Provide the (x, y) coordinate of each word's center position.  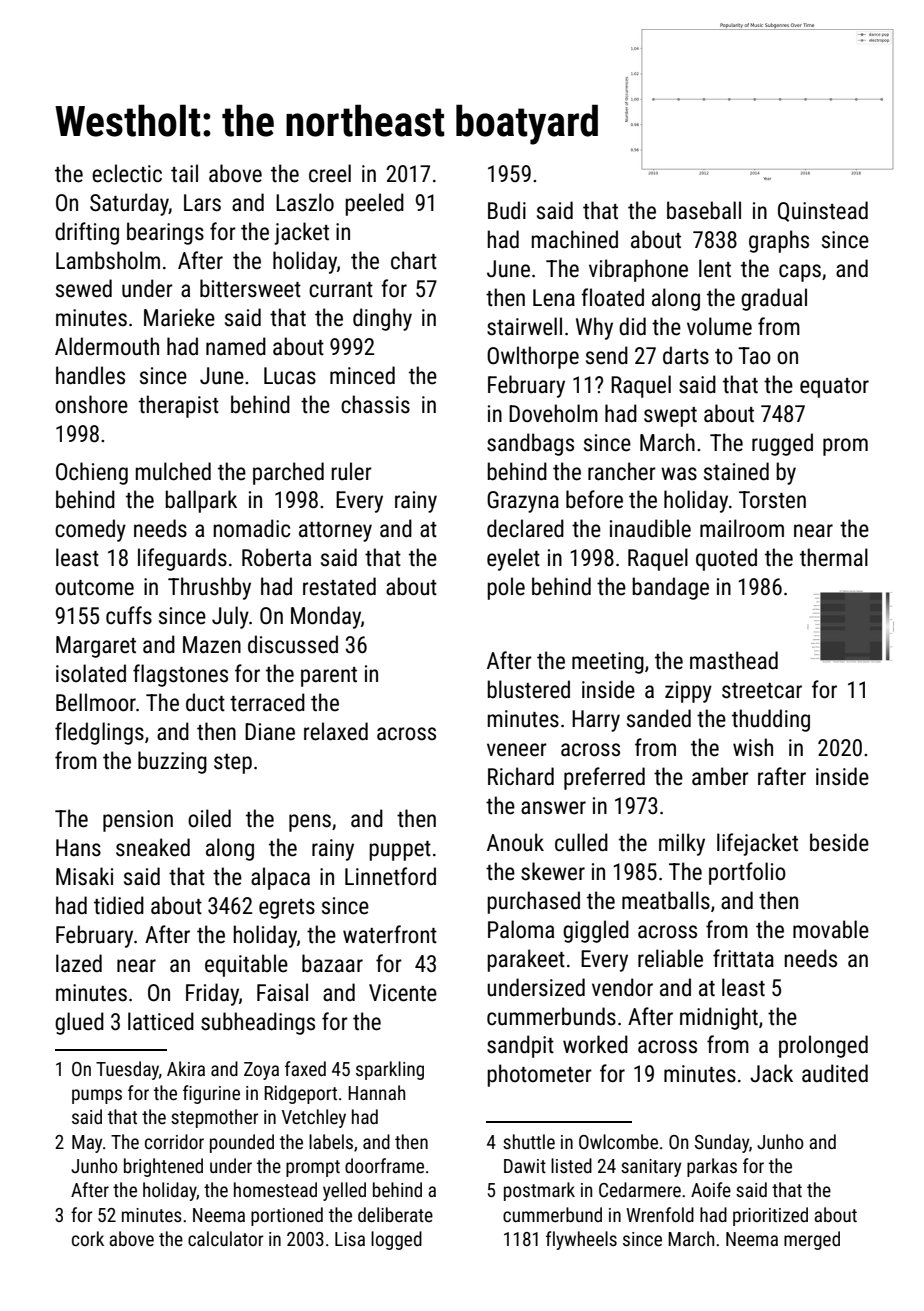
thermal (834, 557)
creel (330, 173)
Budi (507, 210)
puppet (400, 851)
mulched (173, 471)
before (594, 499)
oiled (209, 818)
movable (831, 929)
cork (88, 1238)
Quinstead (823, 211)
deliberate (395, 1214)
